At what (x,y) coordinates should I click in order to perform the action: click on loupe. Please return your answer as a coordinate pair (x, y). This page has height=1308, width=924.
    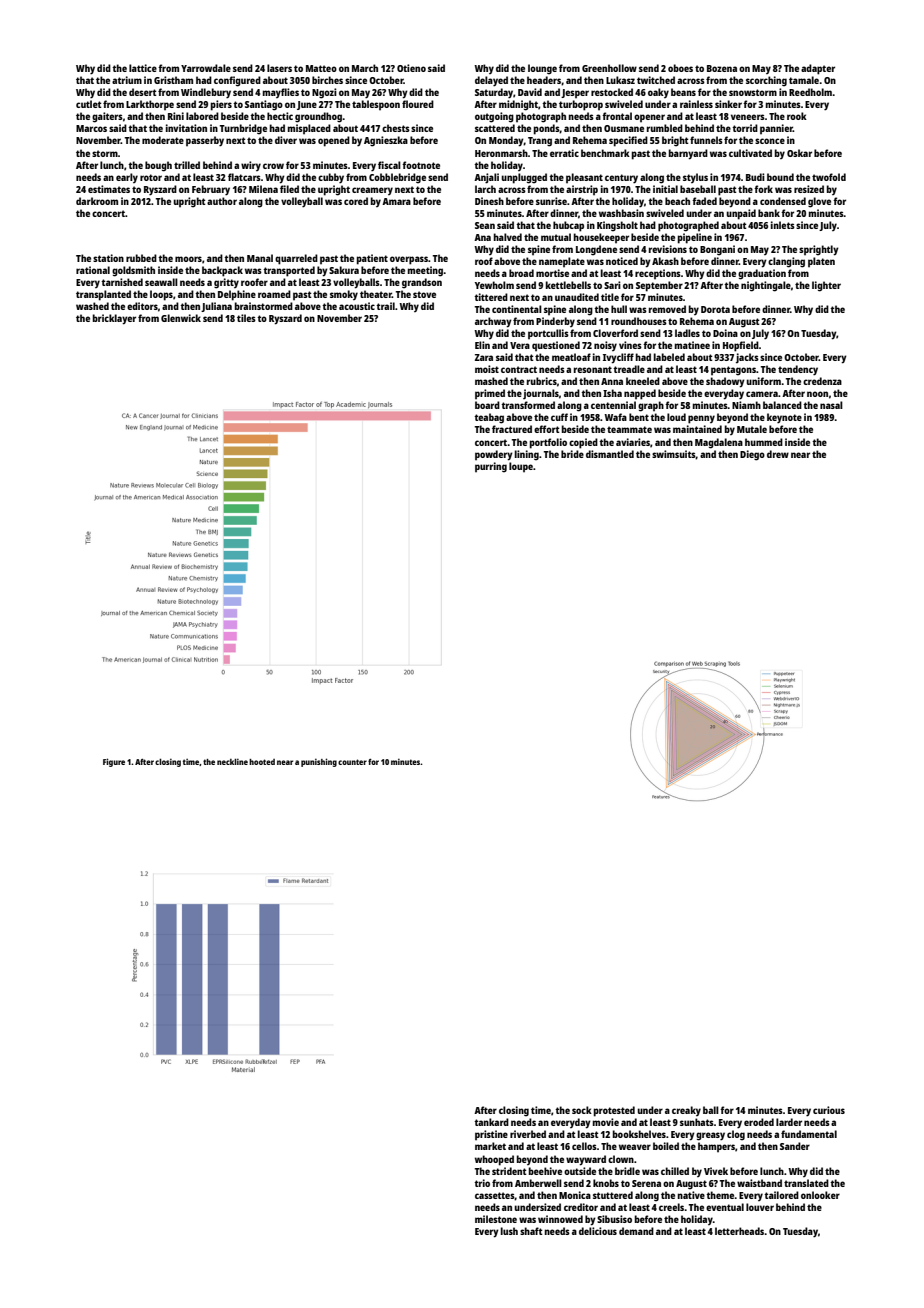
    Looking at the image, I should click on (521, 467).
